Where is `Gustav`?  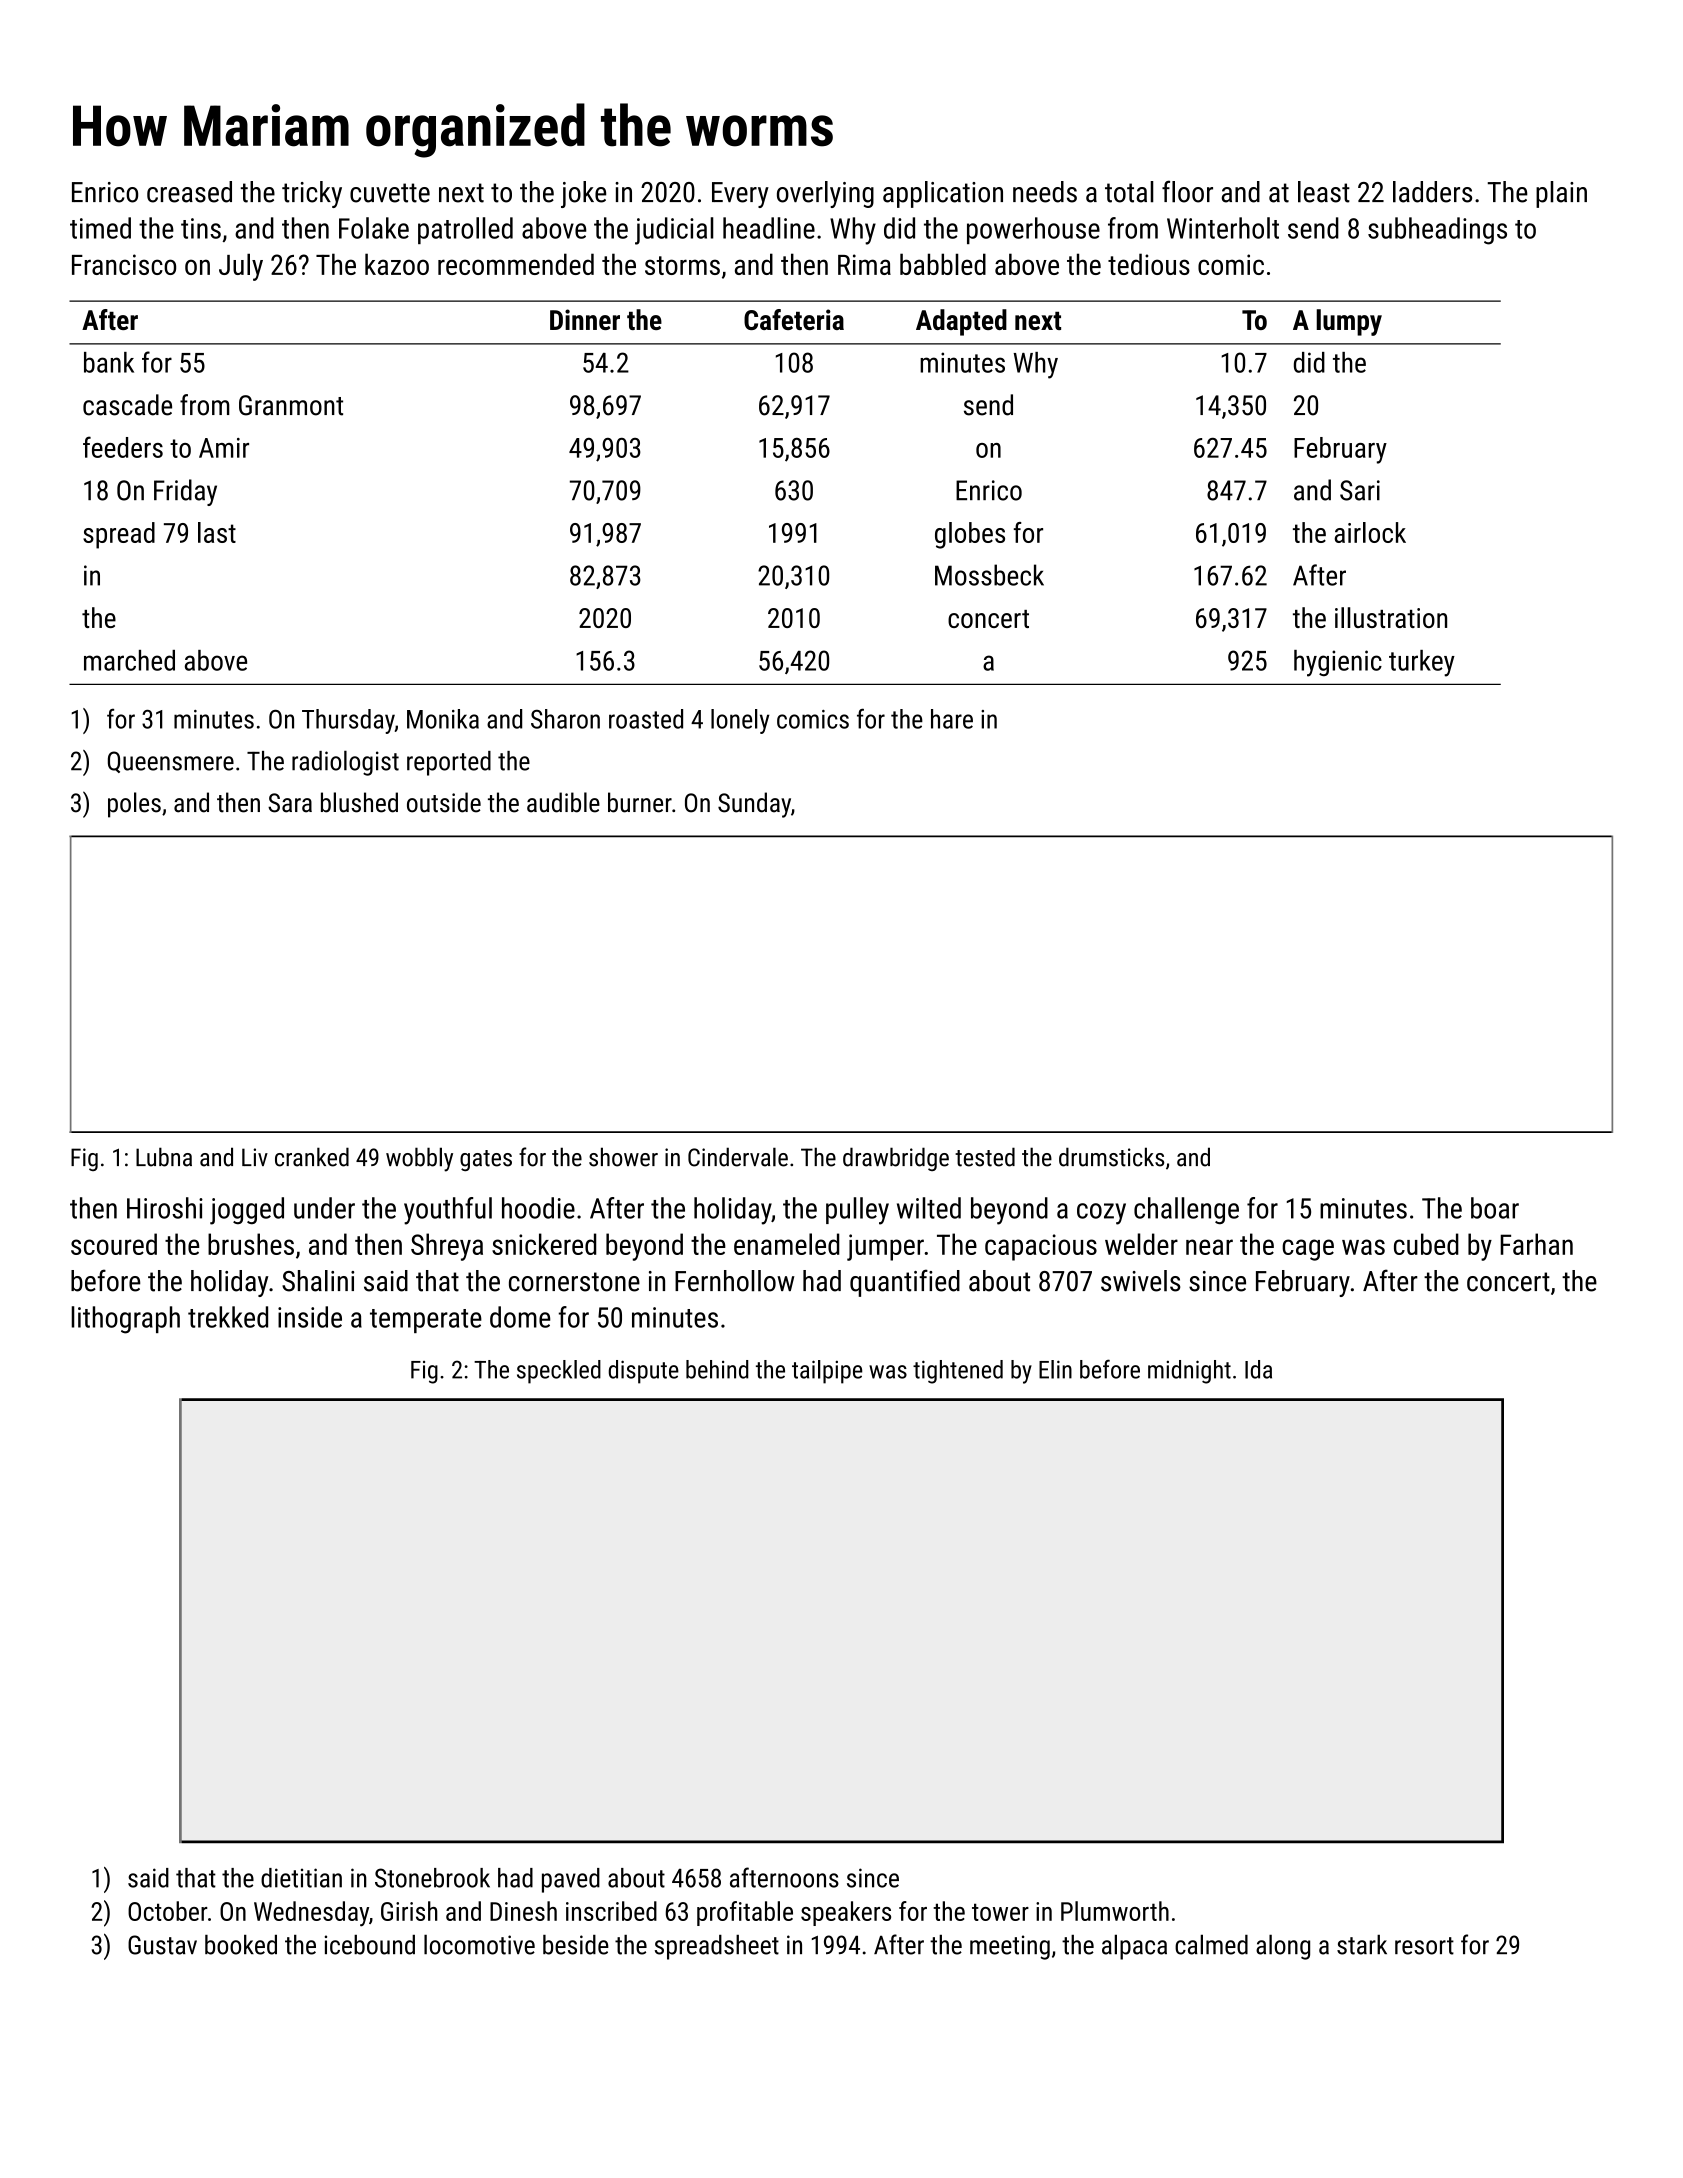
Gustav is located at coordinates (162, 1945).
